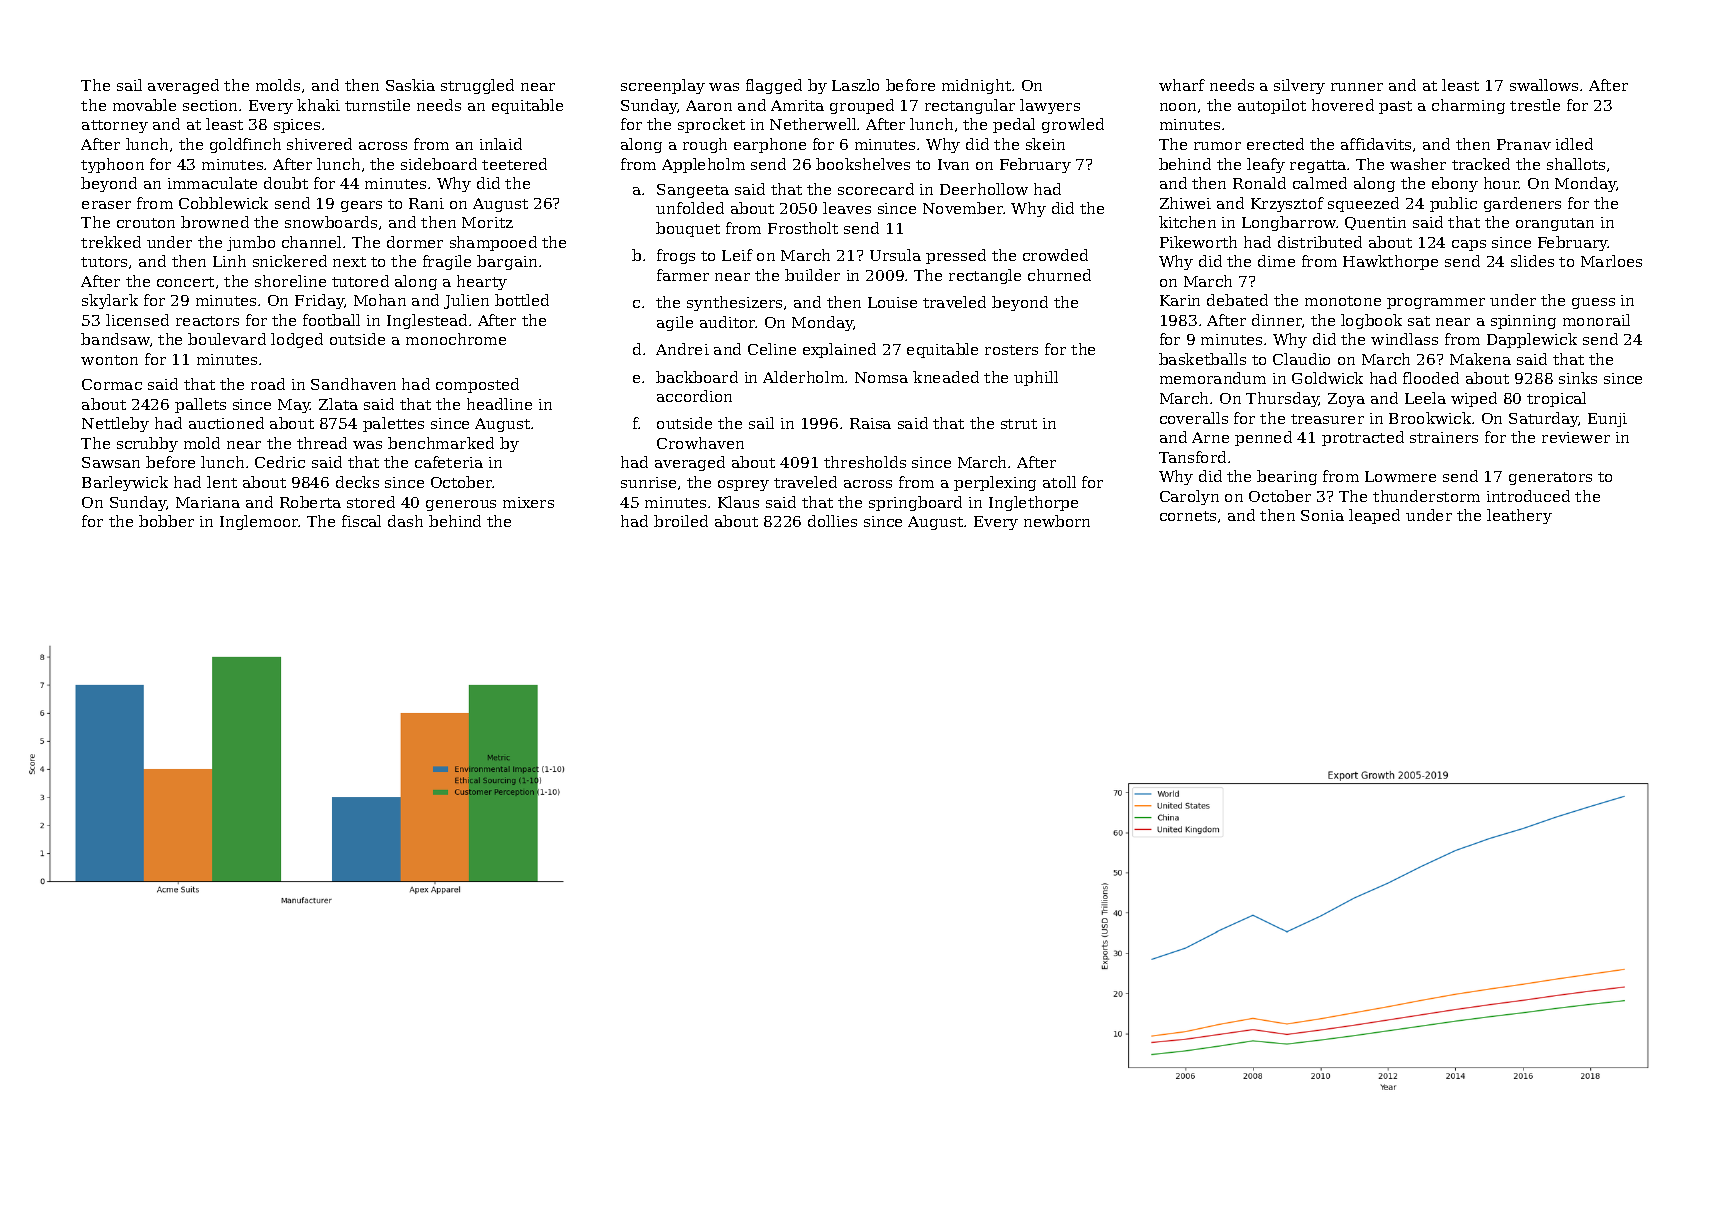  What do you see at coordinates (1611, 261) in the screenshot?
I see `Marloes` at bounding box center [1611, 261].
